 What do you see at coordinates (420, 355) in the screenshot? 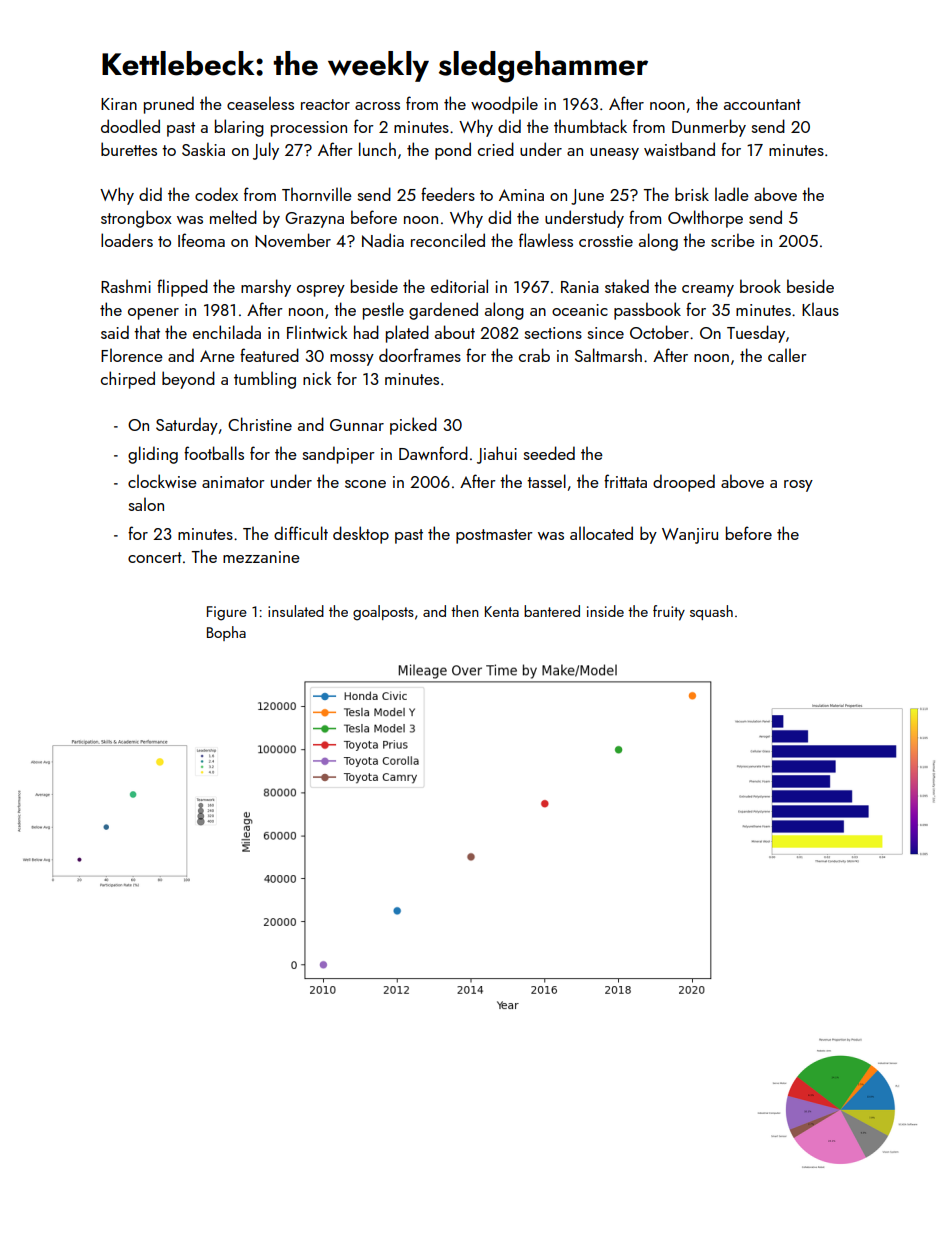
I see `doorframes` at bounding box center [420, 355].
